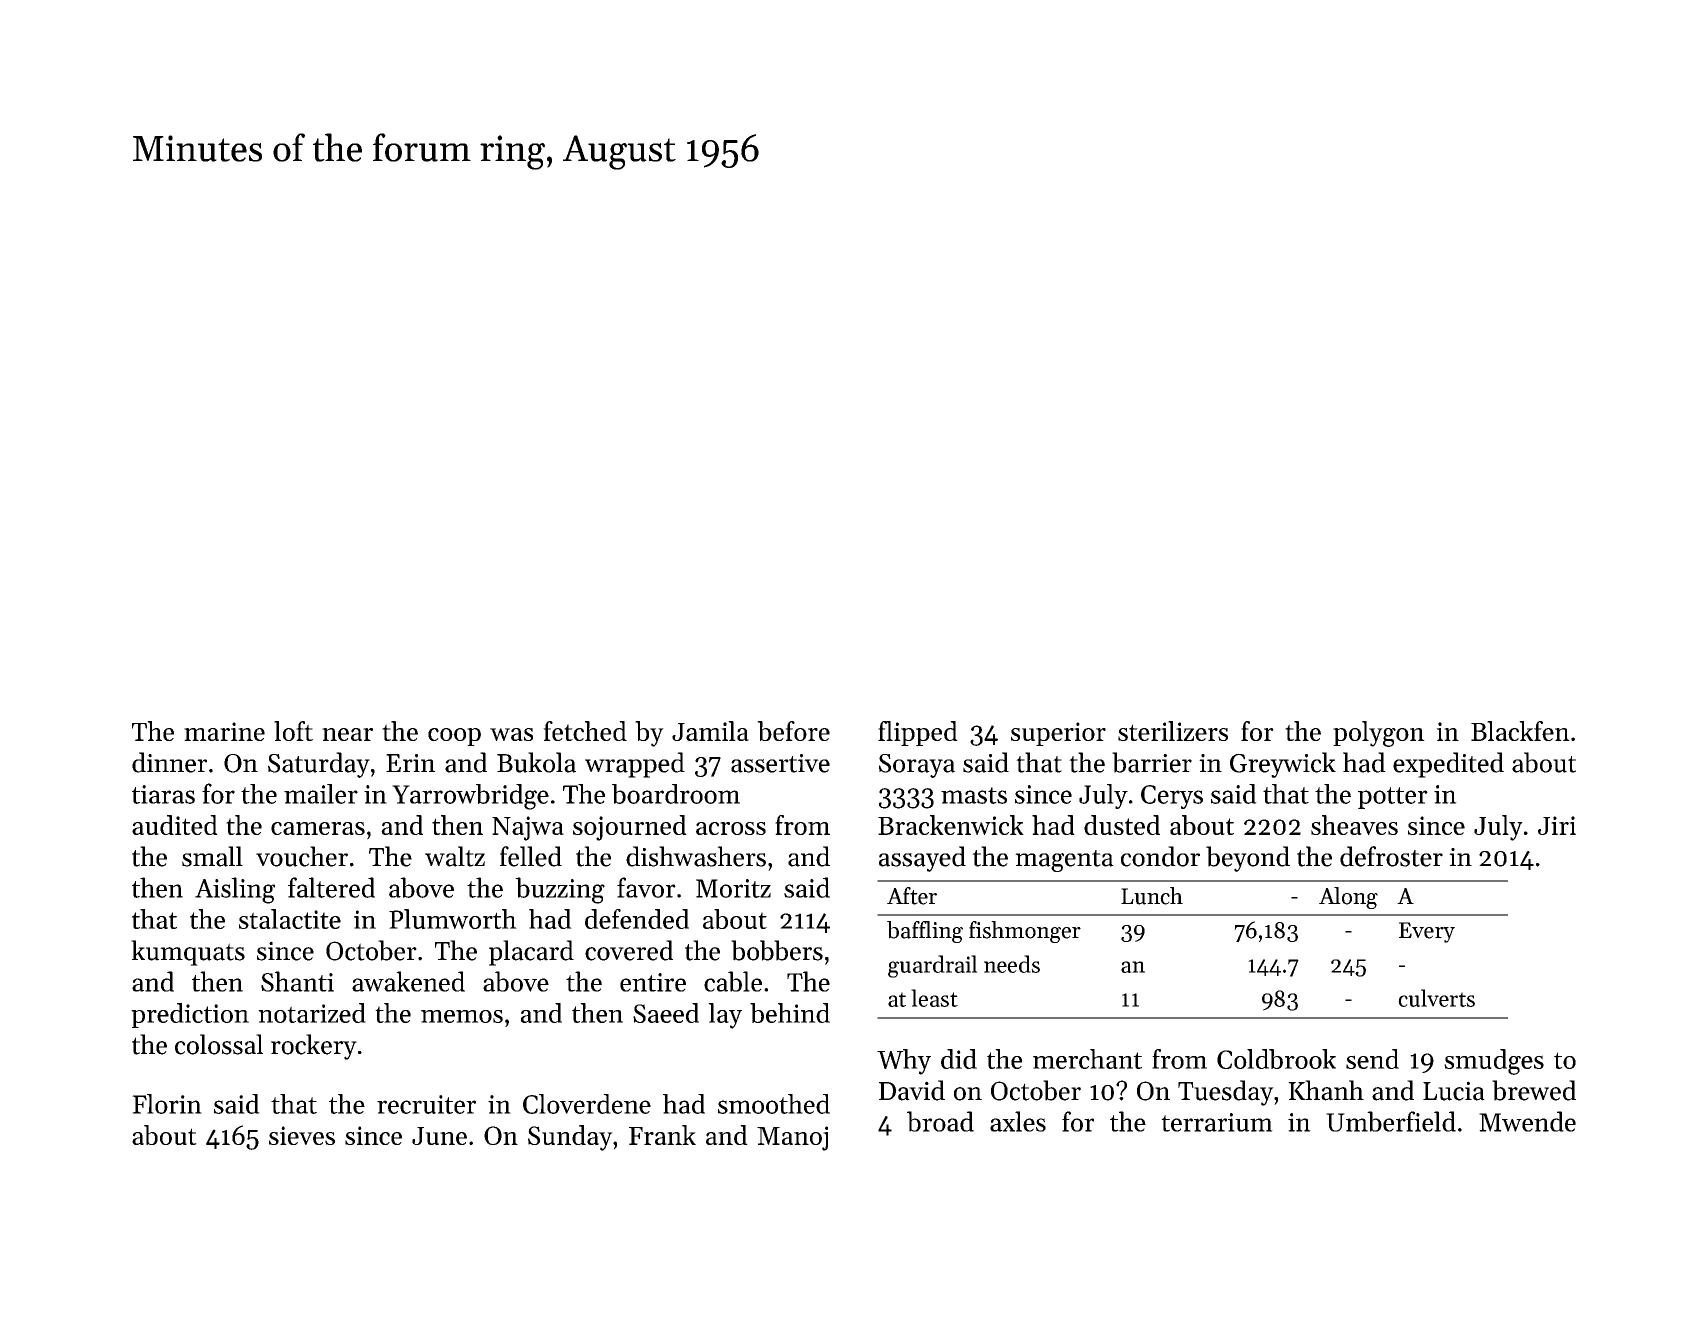 This document has height=1320, width=1708. Describe the element at coordinates (224, 731) in the document. I see `marine` at that location.
